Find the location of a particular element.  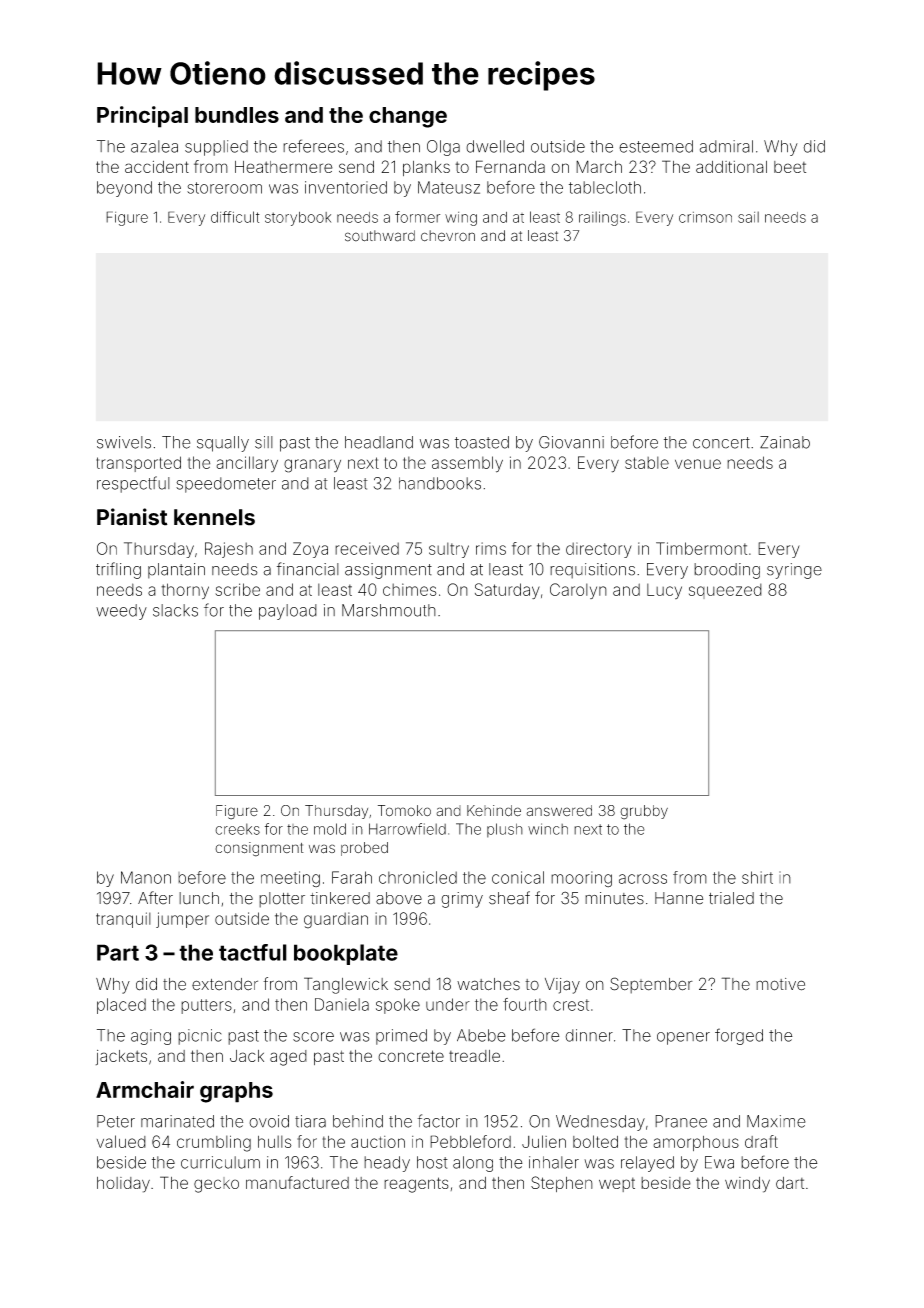

creeks is located at coordinates (237, 829).
